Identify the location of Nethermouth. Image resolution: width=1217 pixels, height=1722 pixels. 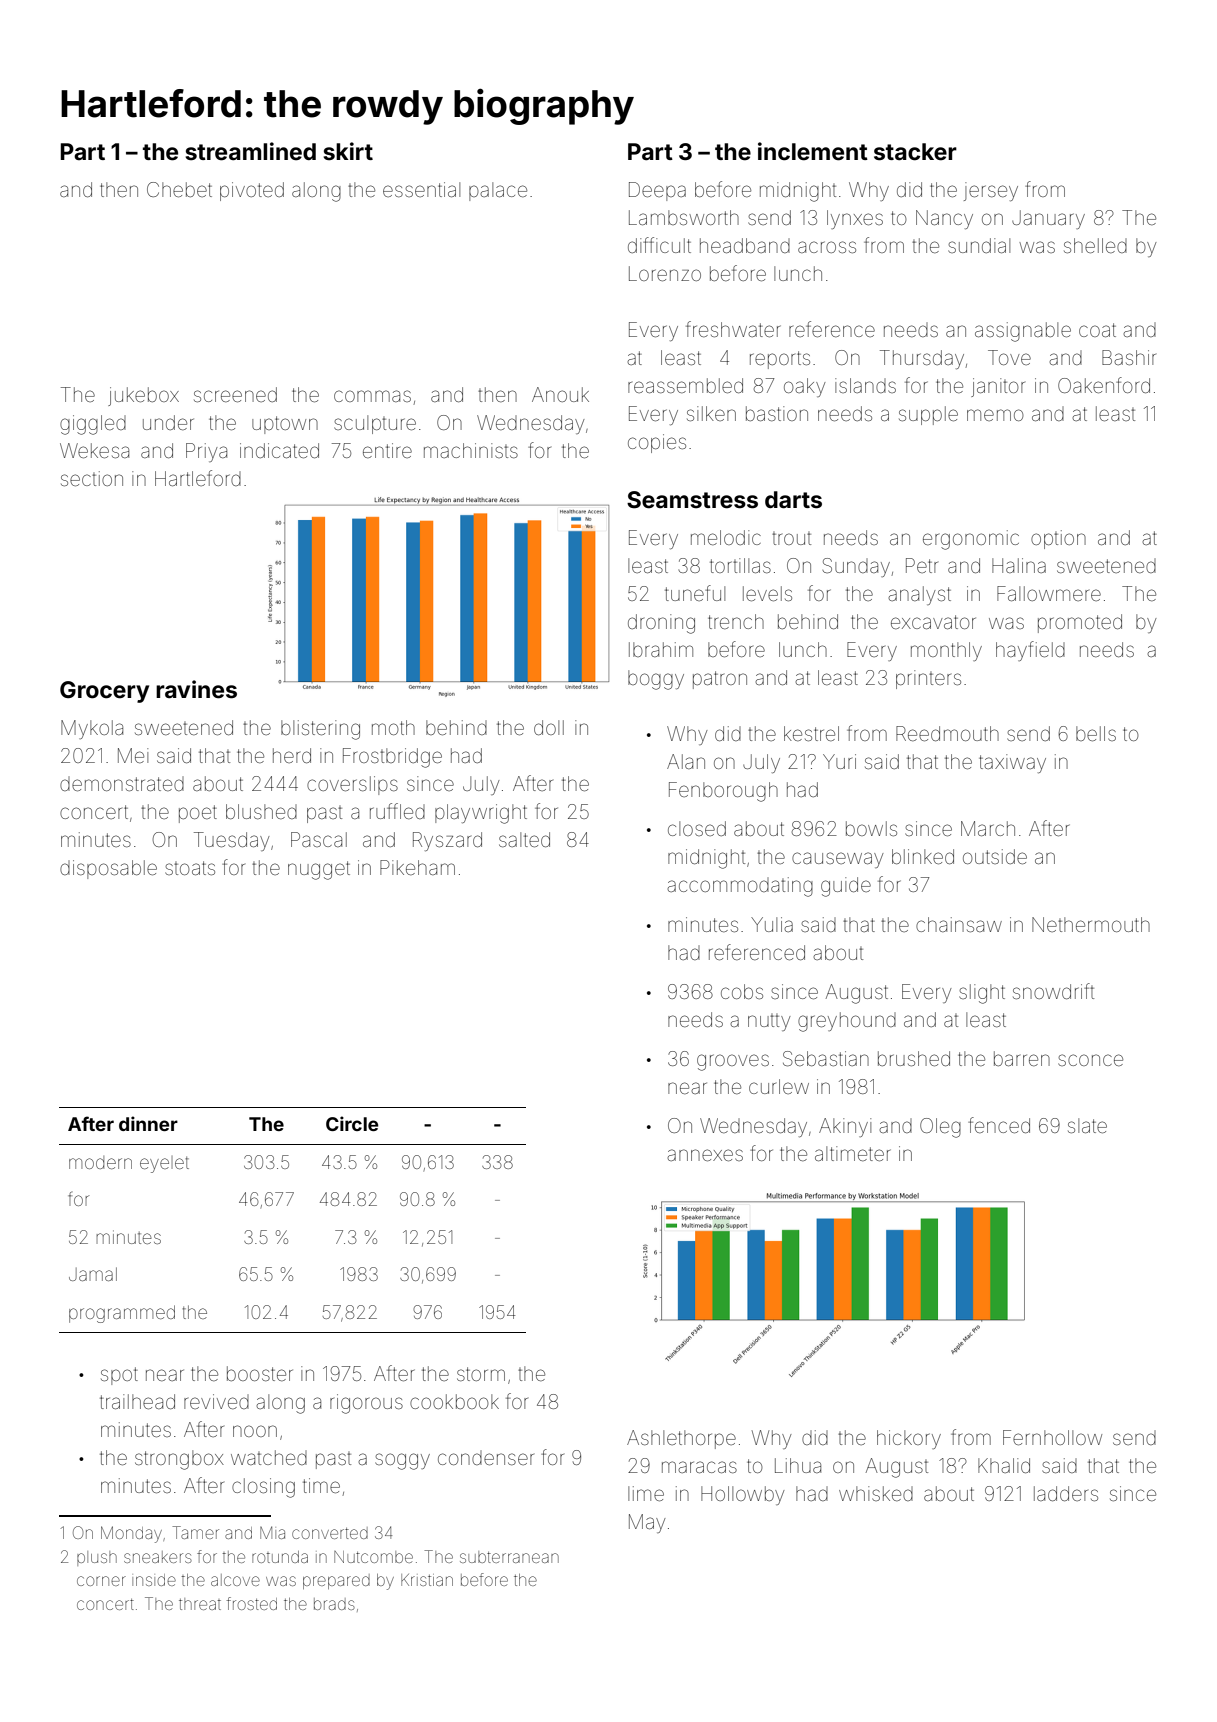
(1091, 924).
